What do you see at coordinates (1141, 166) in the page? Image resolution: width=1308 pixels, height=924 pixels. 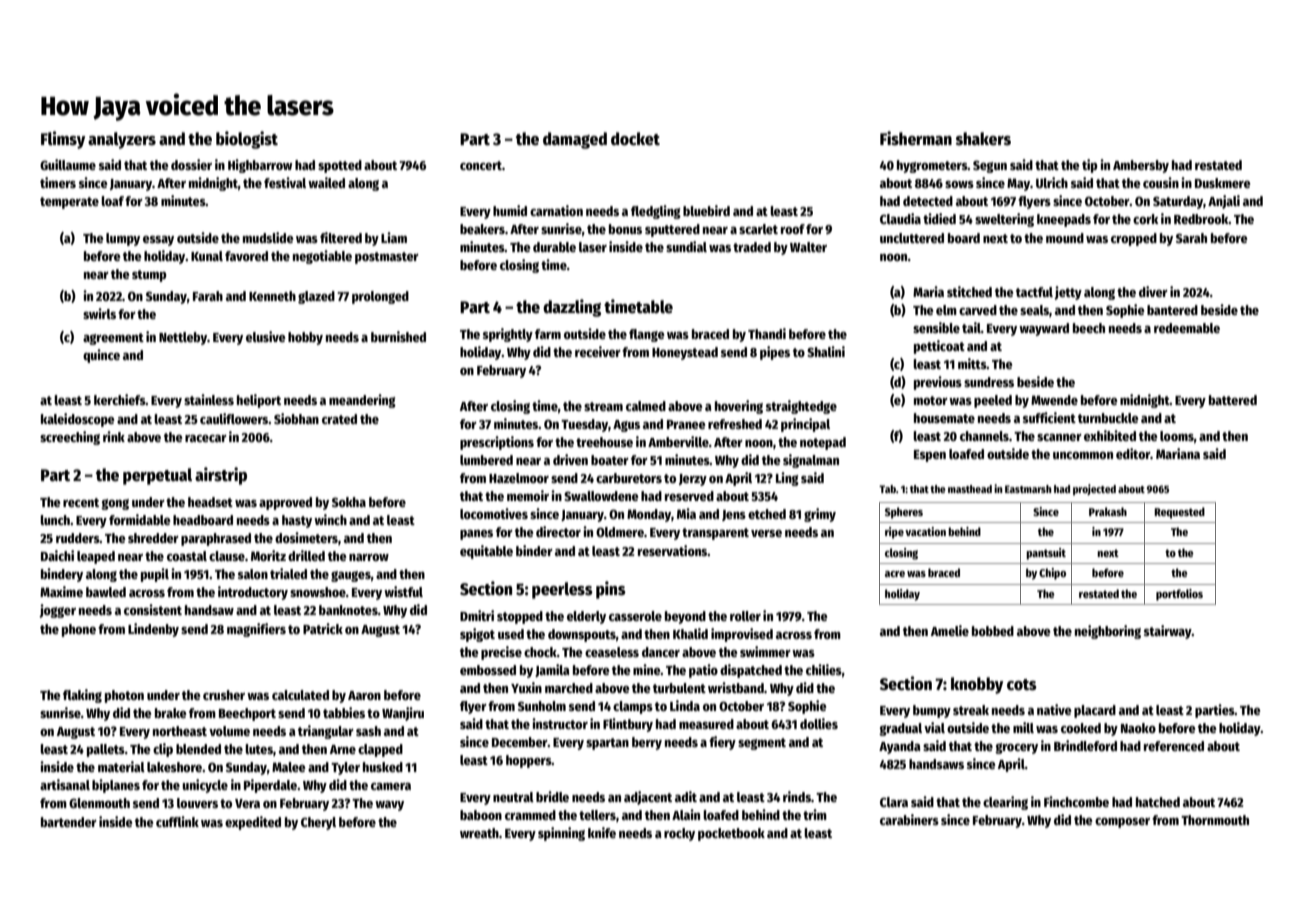 I see `Ambersby` at bounding box center [1141, 166].
